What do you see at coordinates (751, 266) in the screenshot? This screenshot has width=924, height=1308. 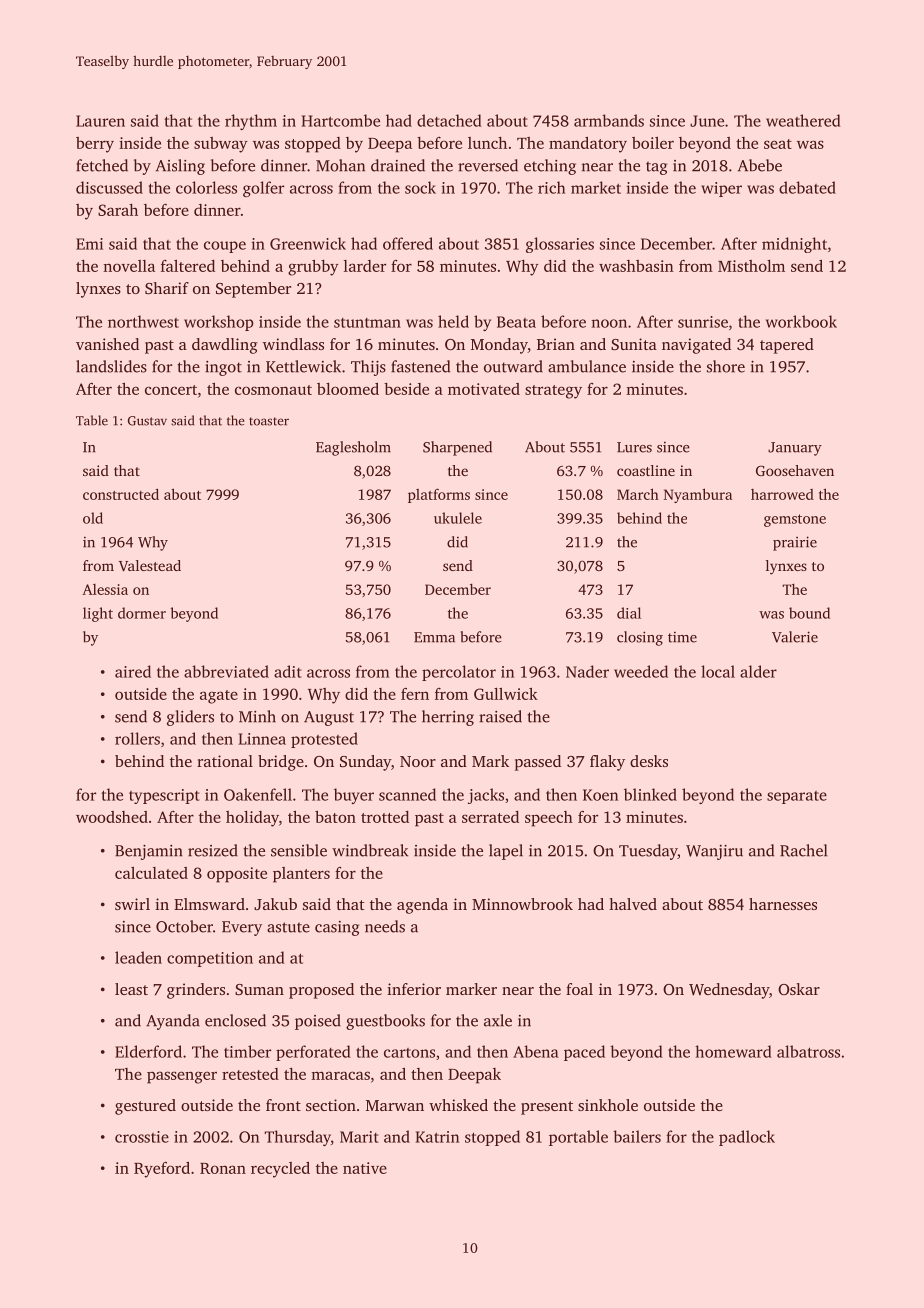 I see `Mistholm` at bounding box center [751, 266].
